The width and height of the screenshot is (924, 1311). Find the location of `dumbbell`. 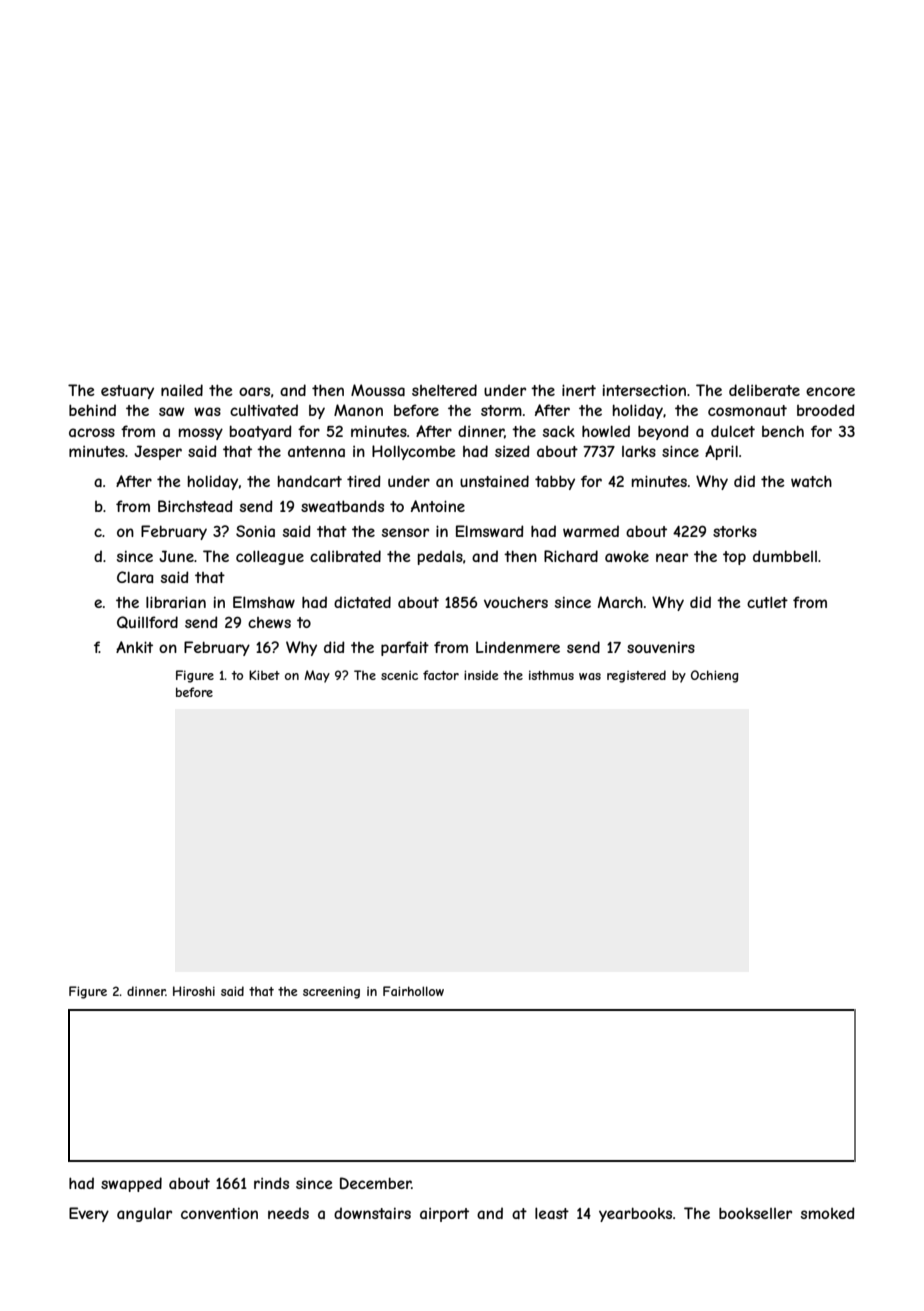

dumbbell is located at coordinates (785, 556).
